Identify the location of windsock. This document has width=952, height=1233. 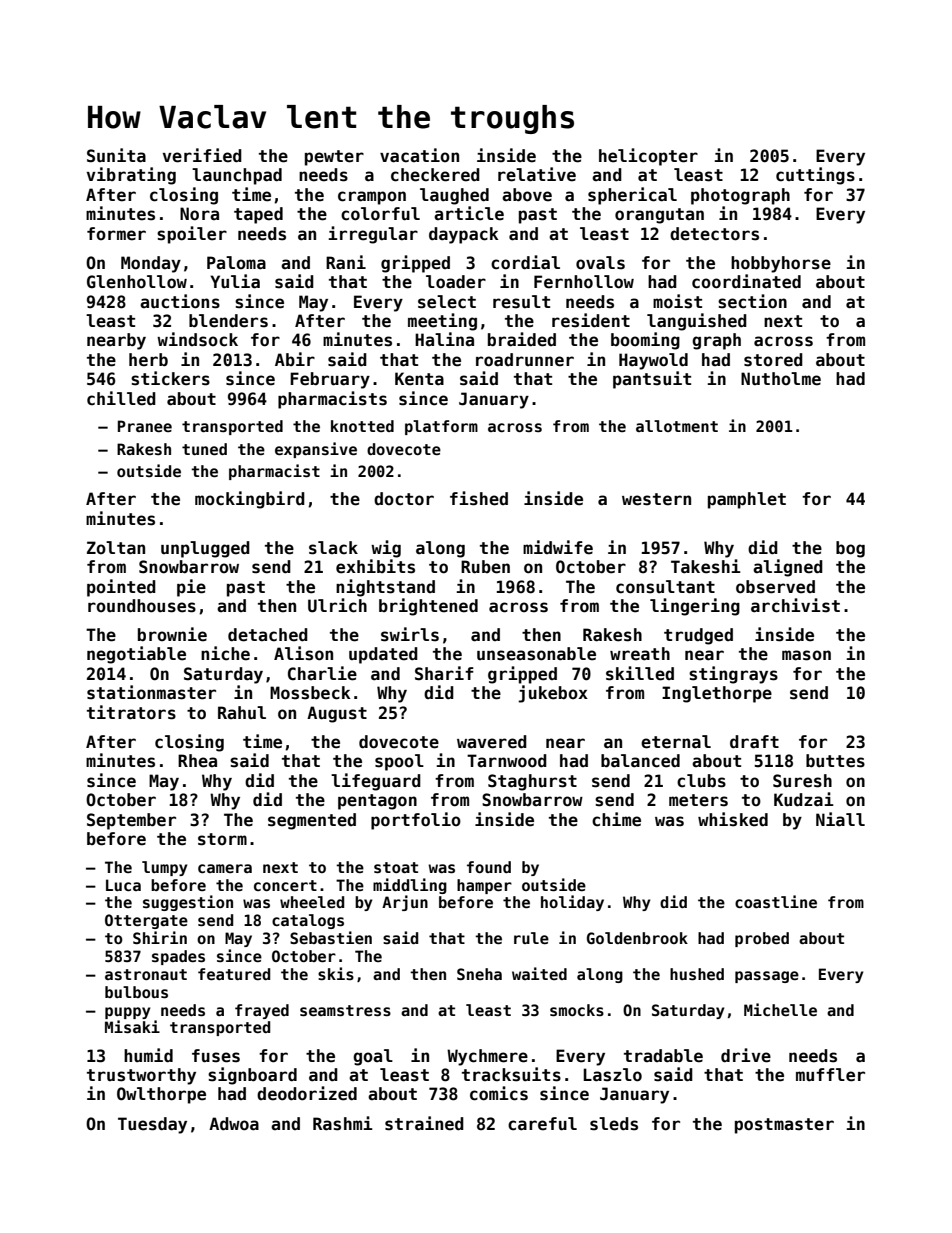
(197, 339).
